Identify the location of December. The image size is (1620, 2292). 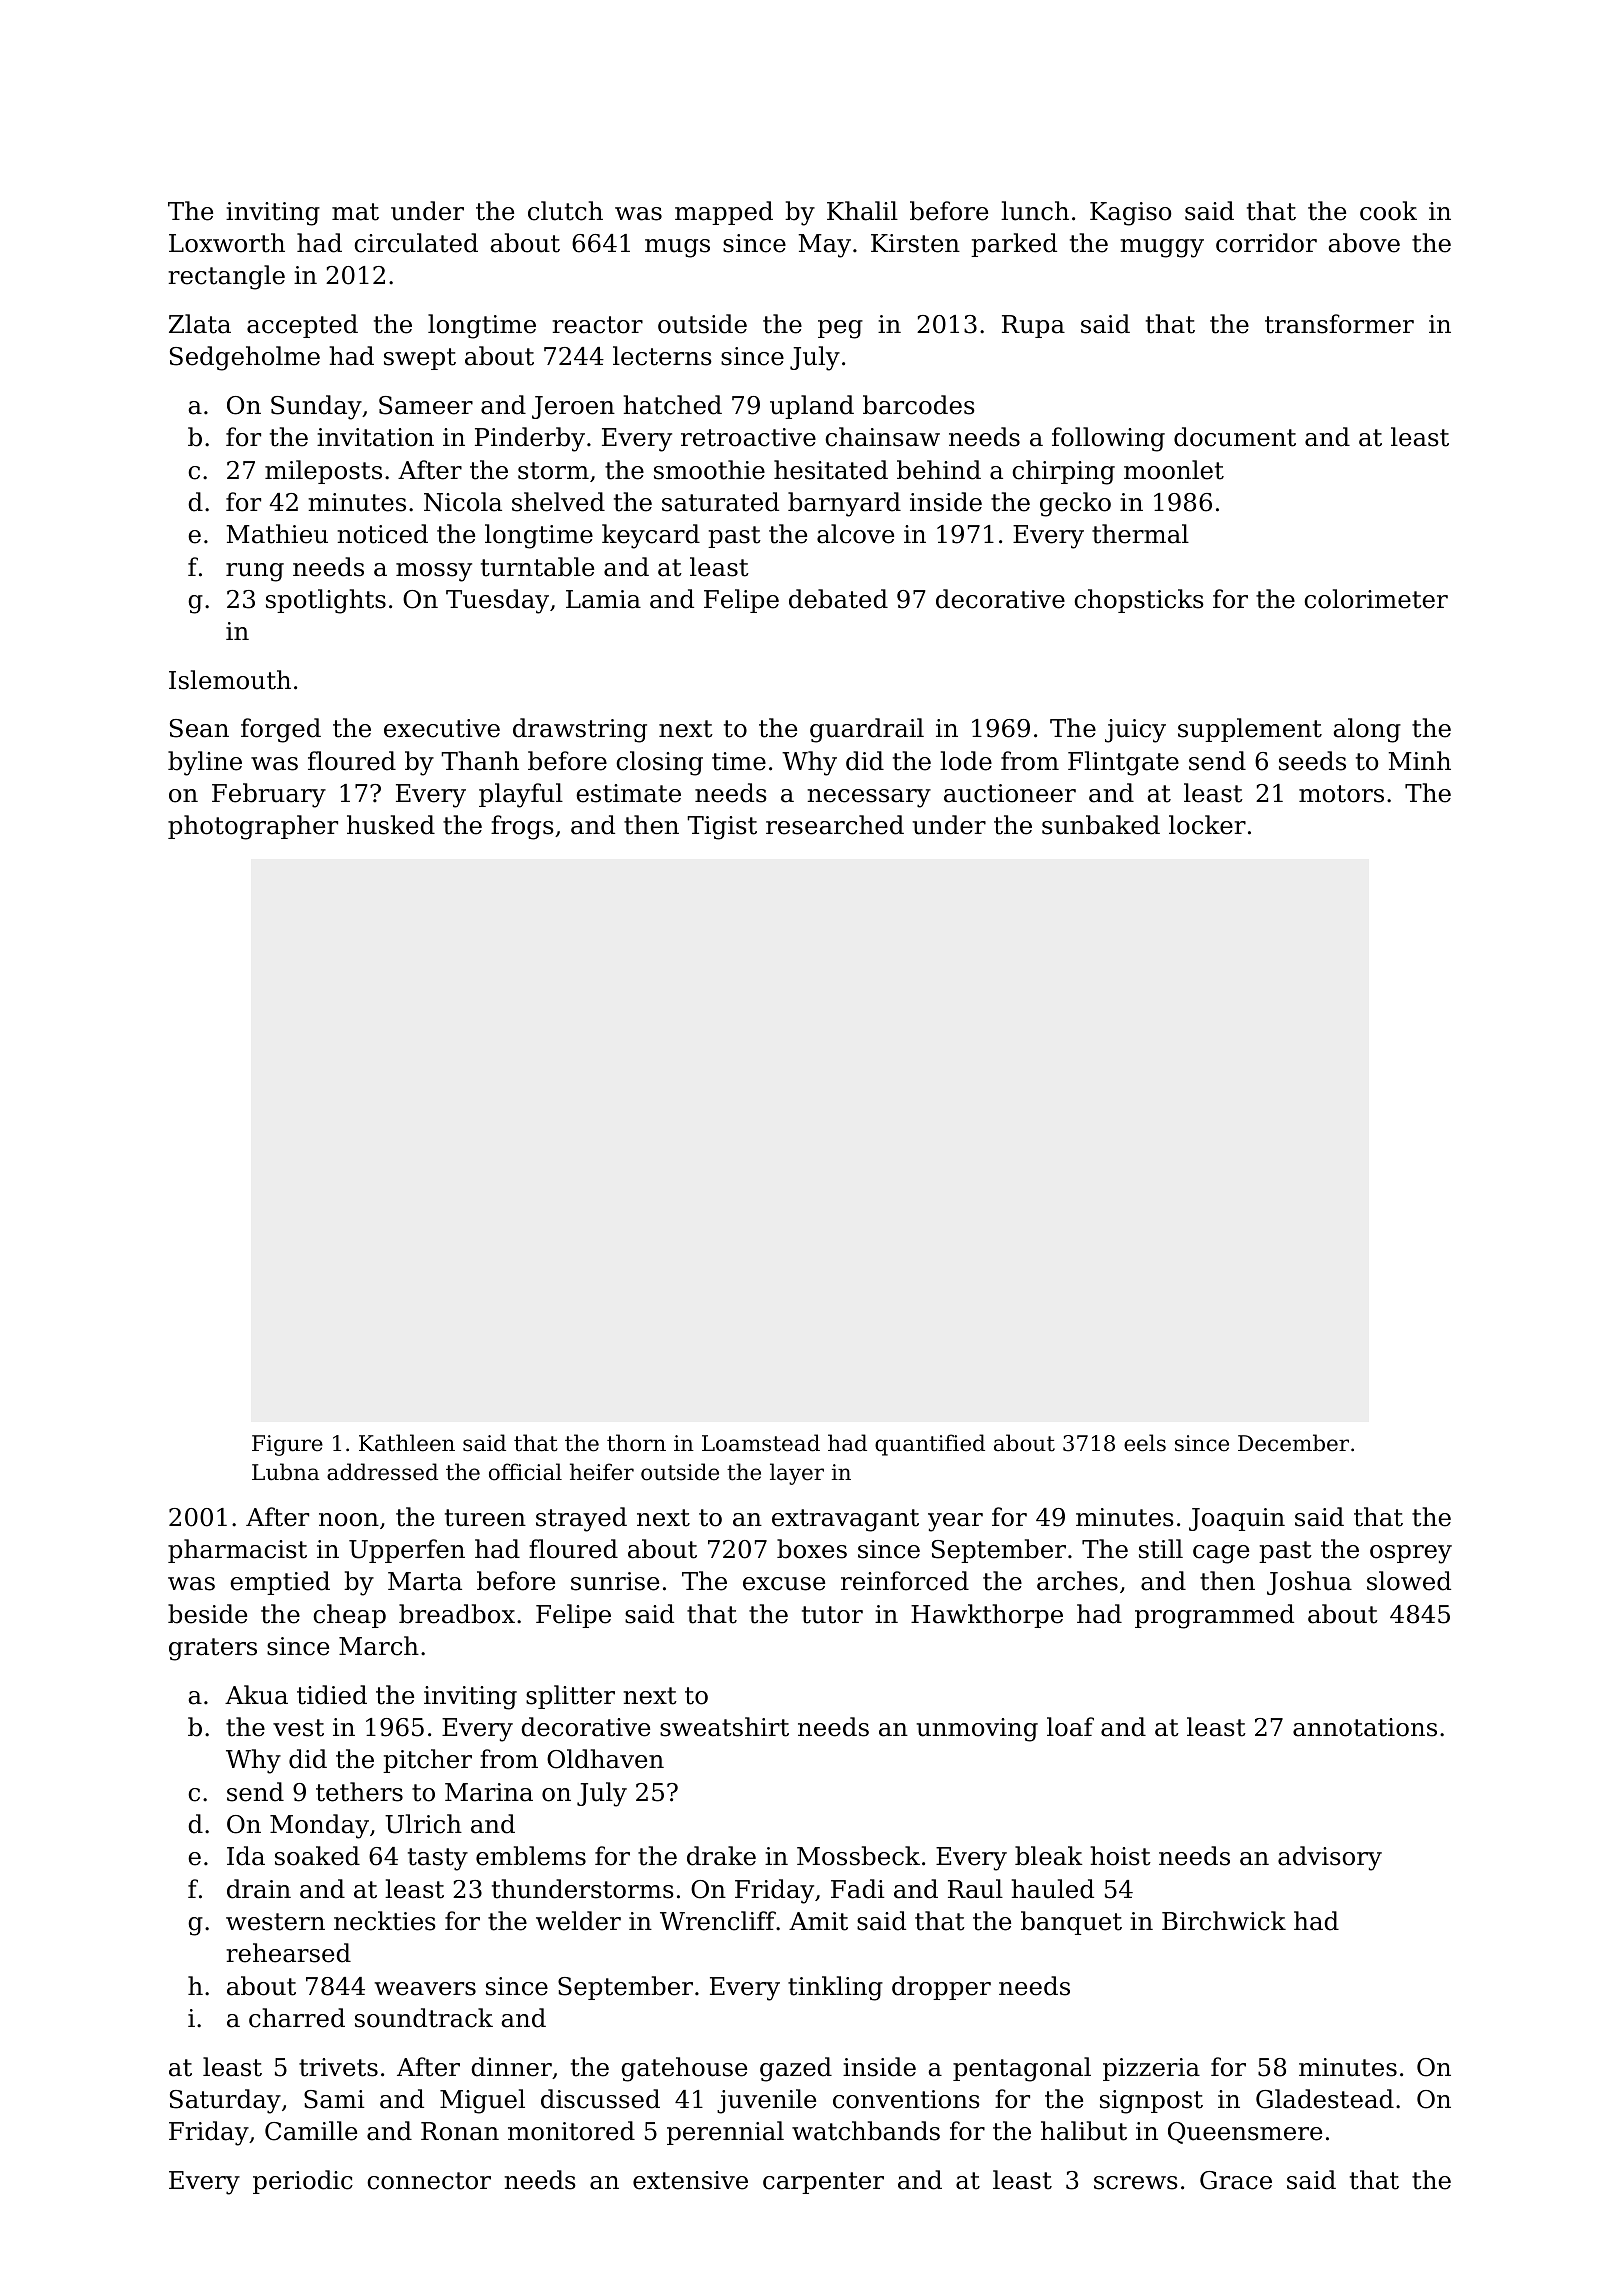
(1293, 1443).
